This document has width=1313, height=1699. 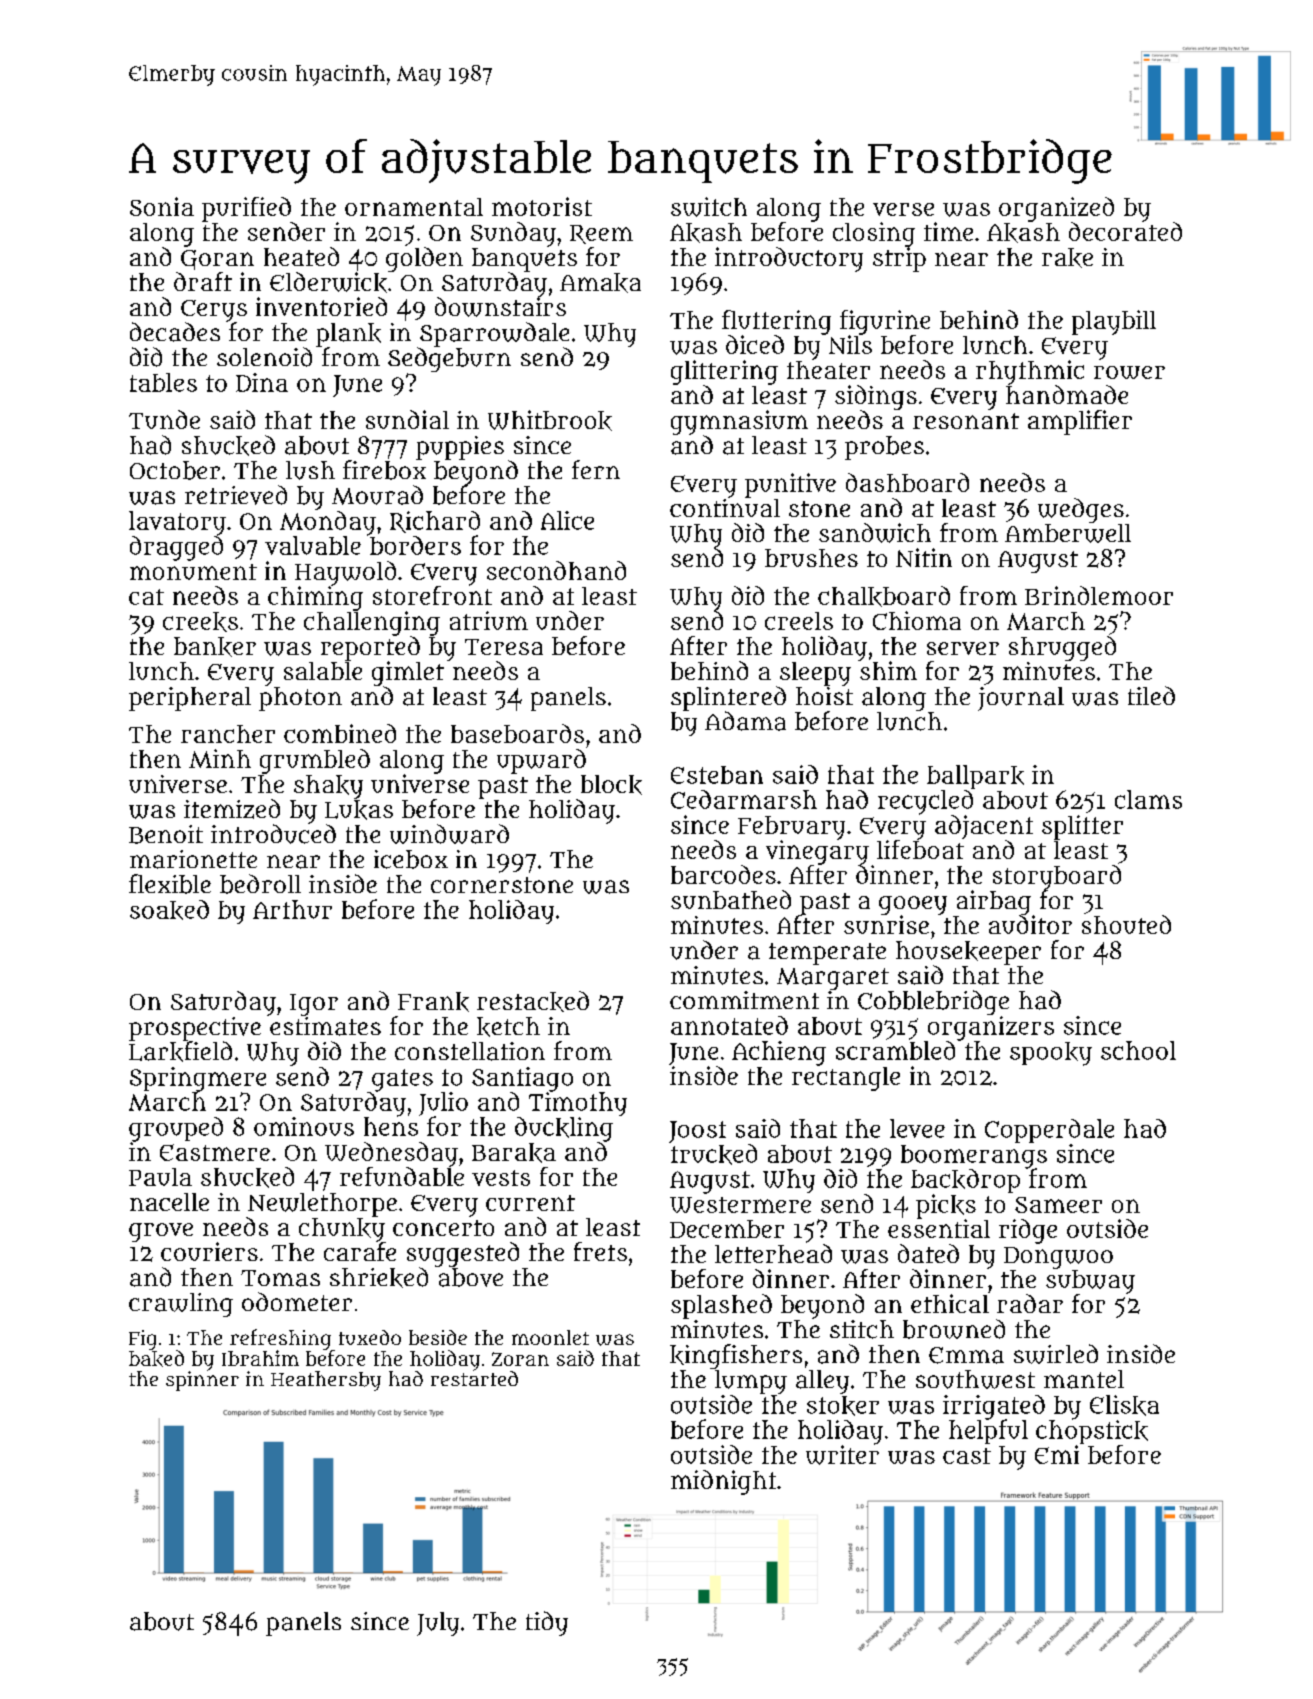 I want to click on midnight, so click(x=723, y=1482).
